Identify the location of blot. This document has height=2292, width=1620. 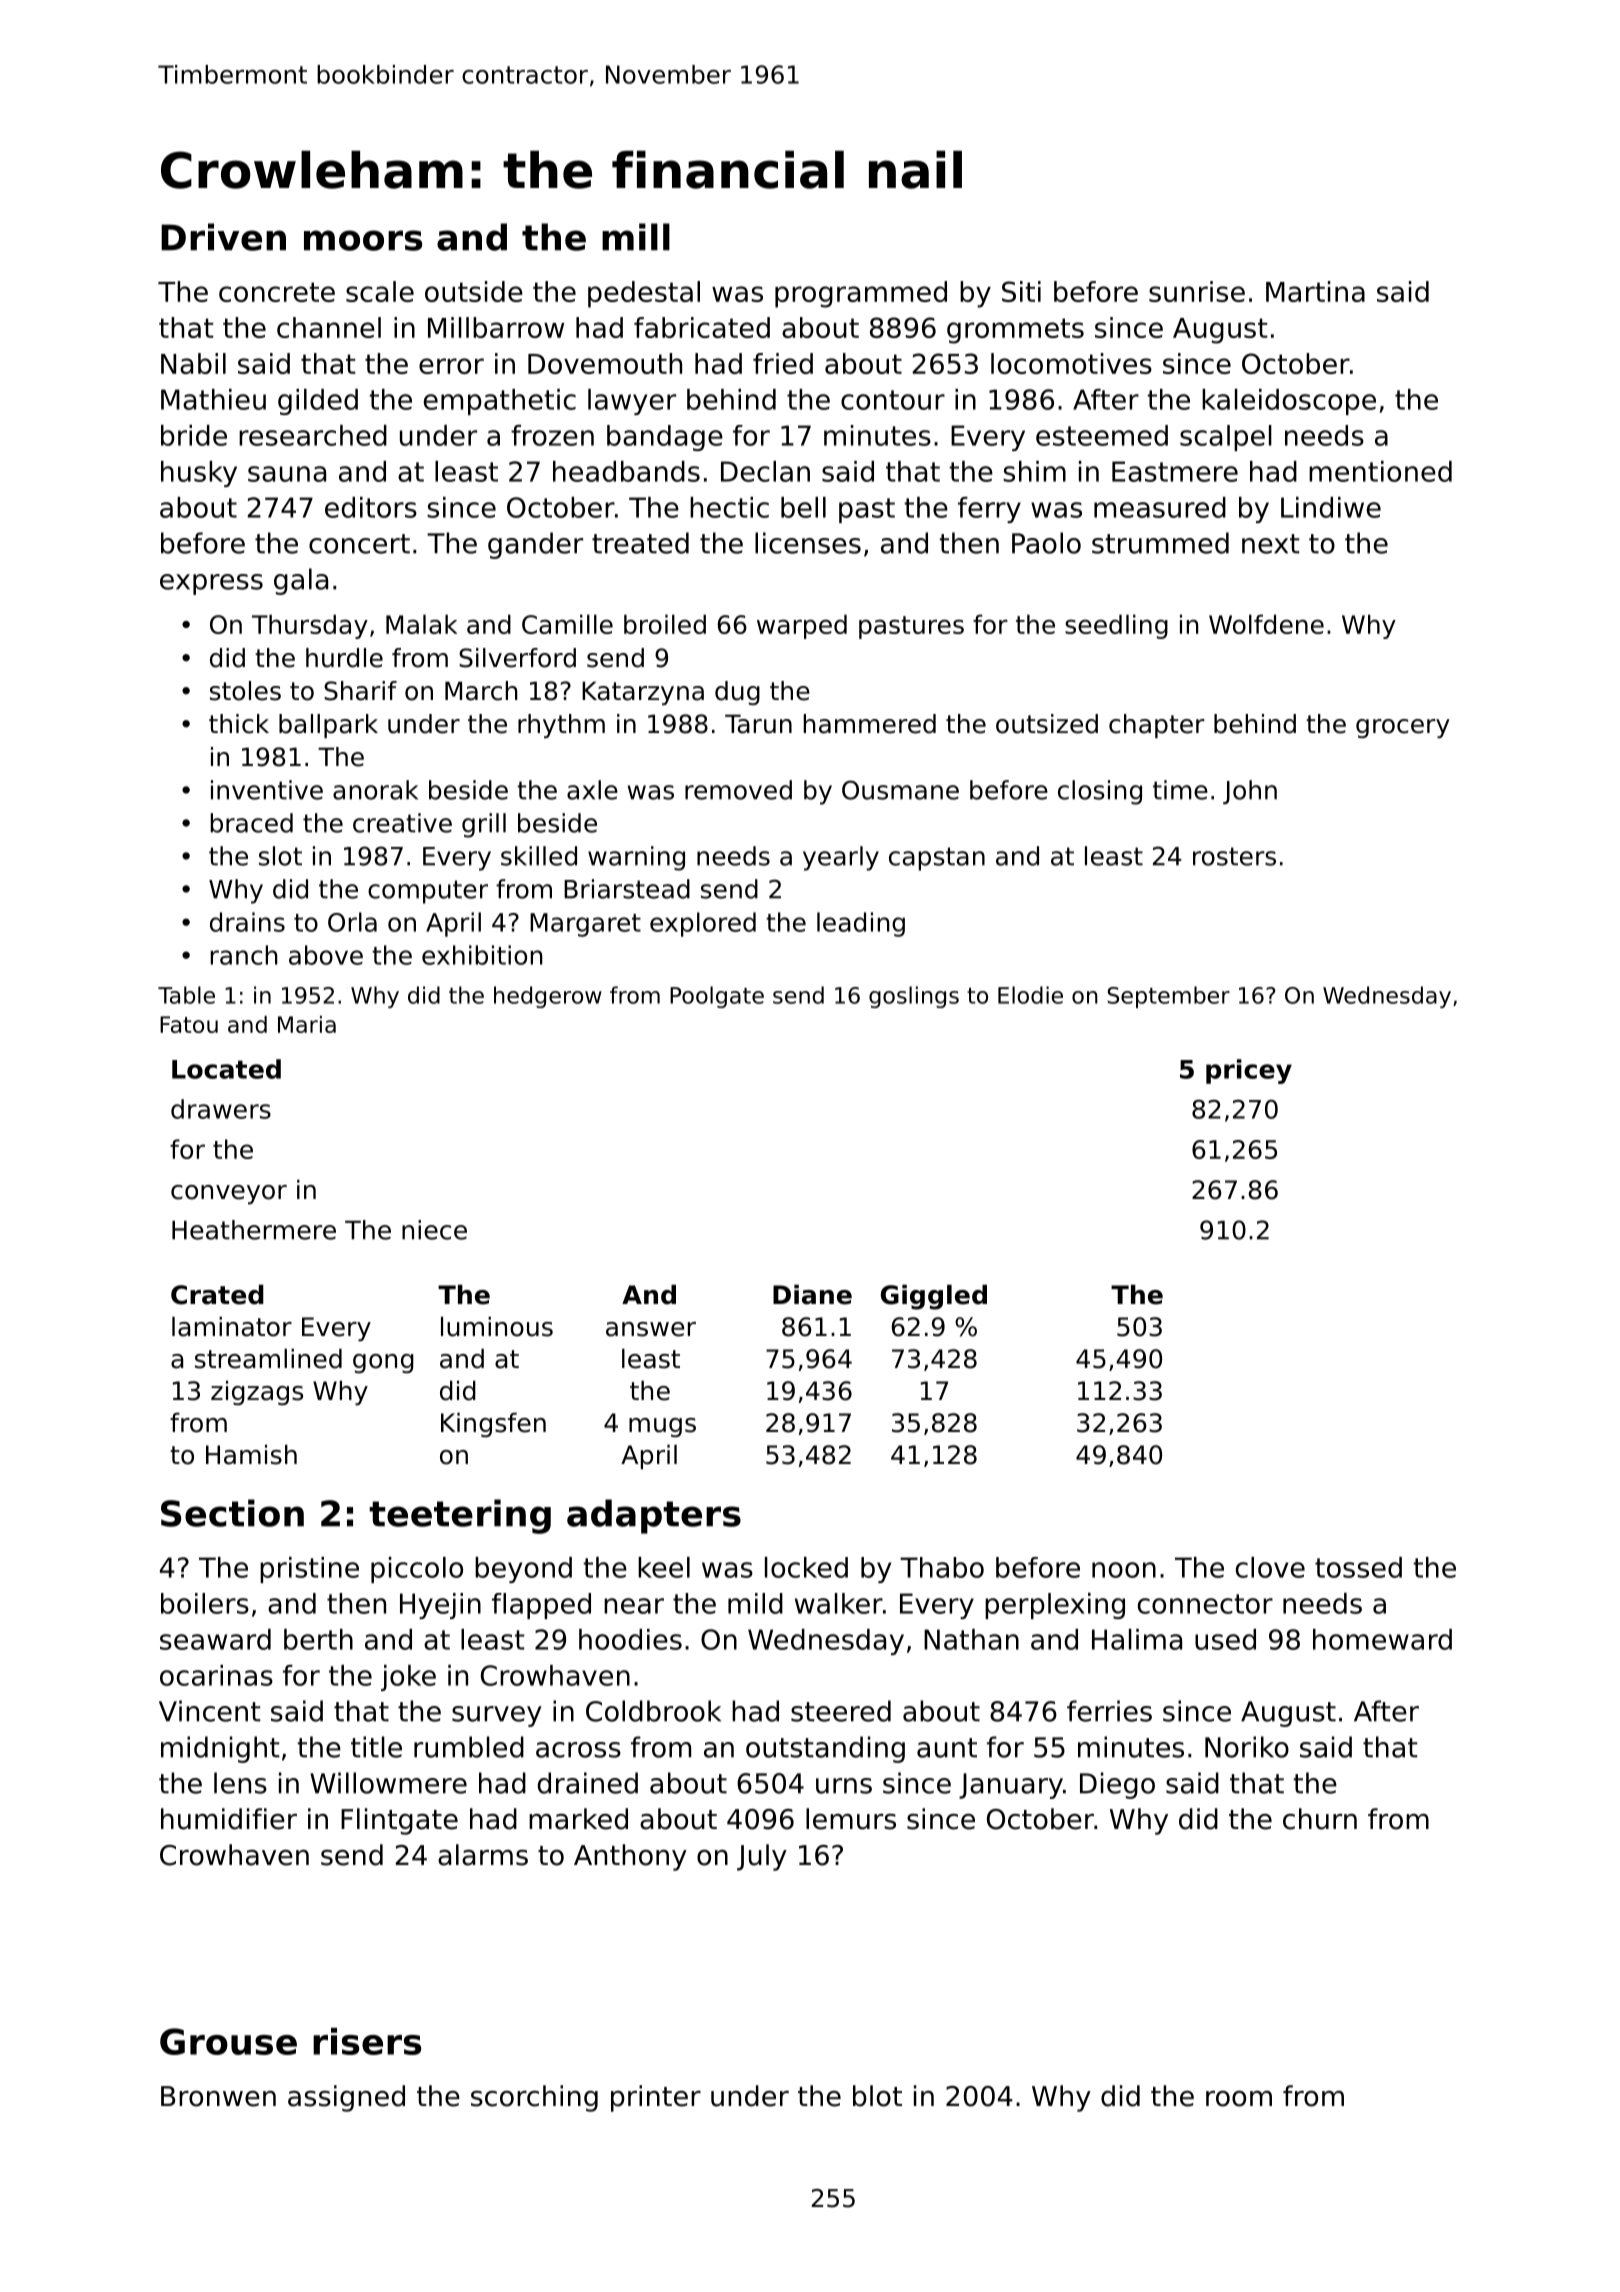
(877, 2096).
